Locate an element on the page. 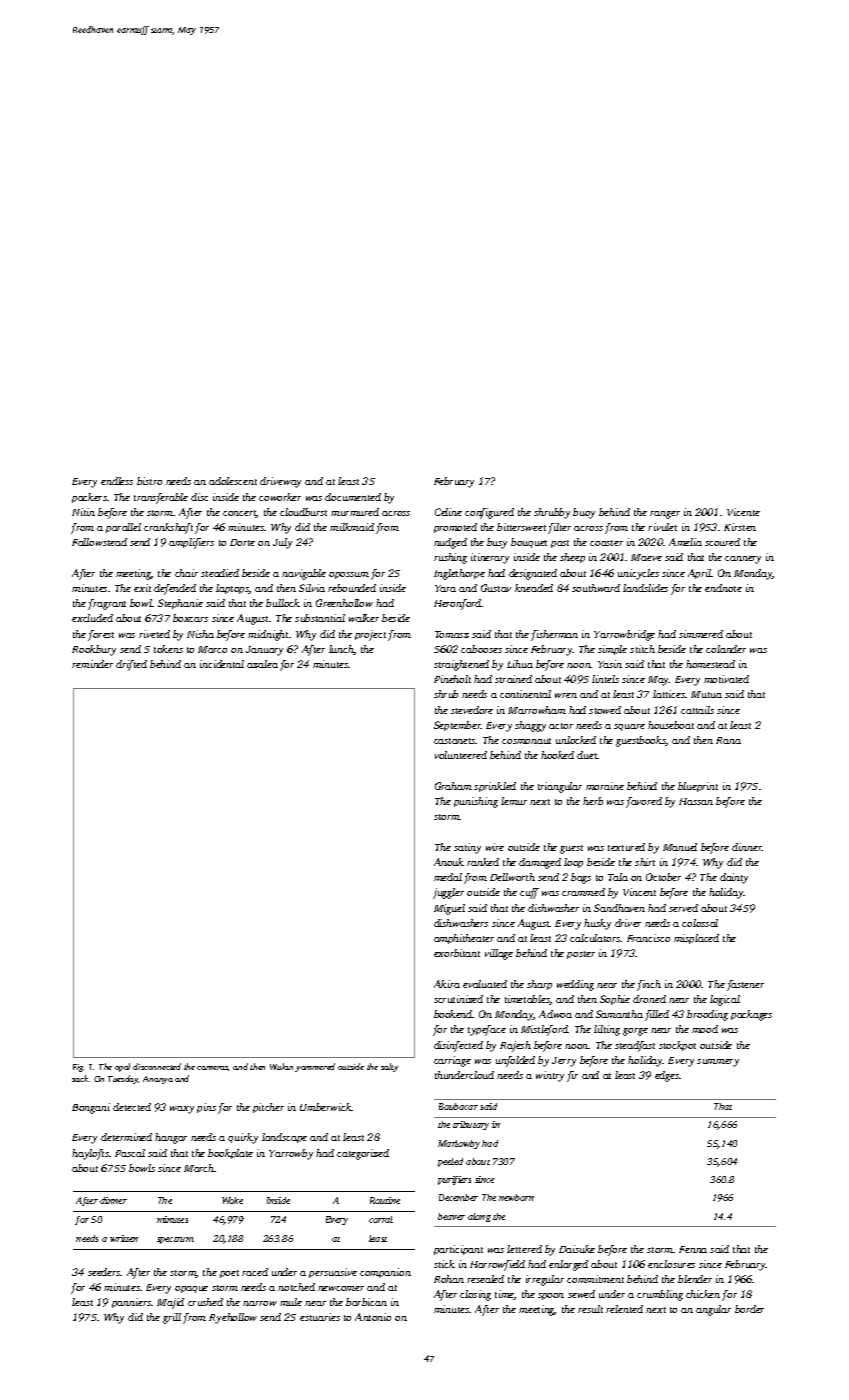  drifted is located at coordinates (131, 665).
